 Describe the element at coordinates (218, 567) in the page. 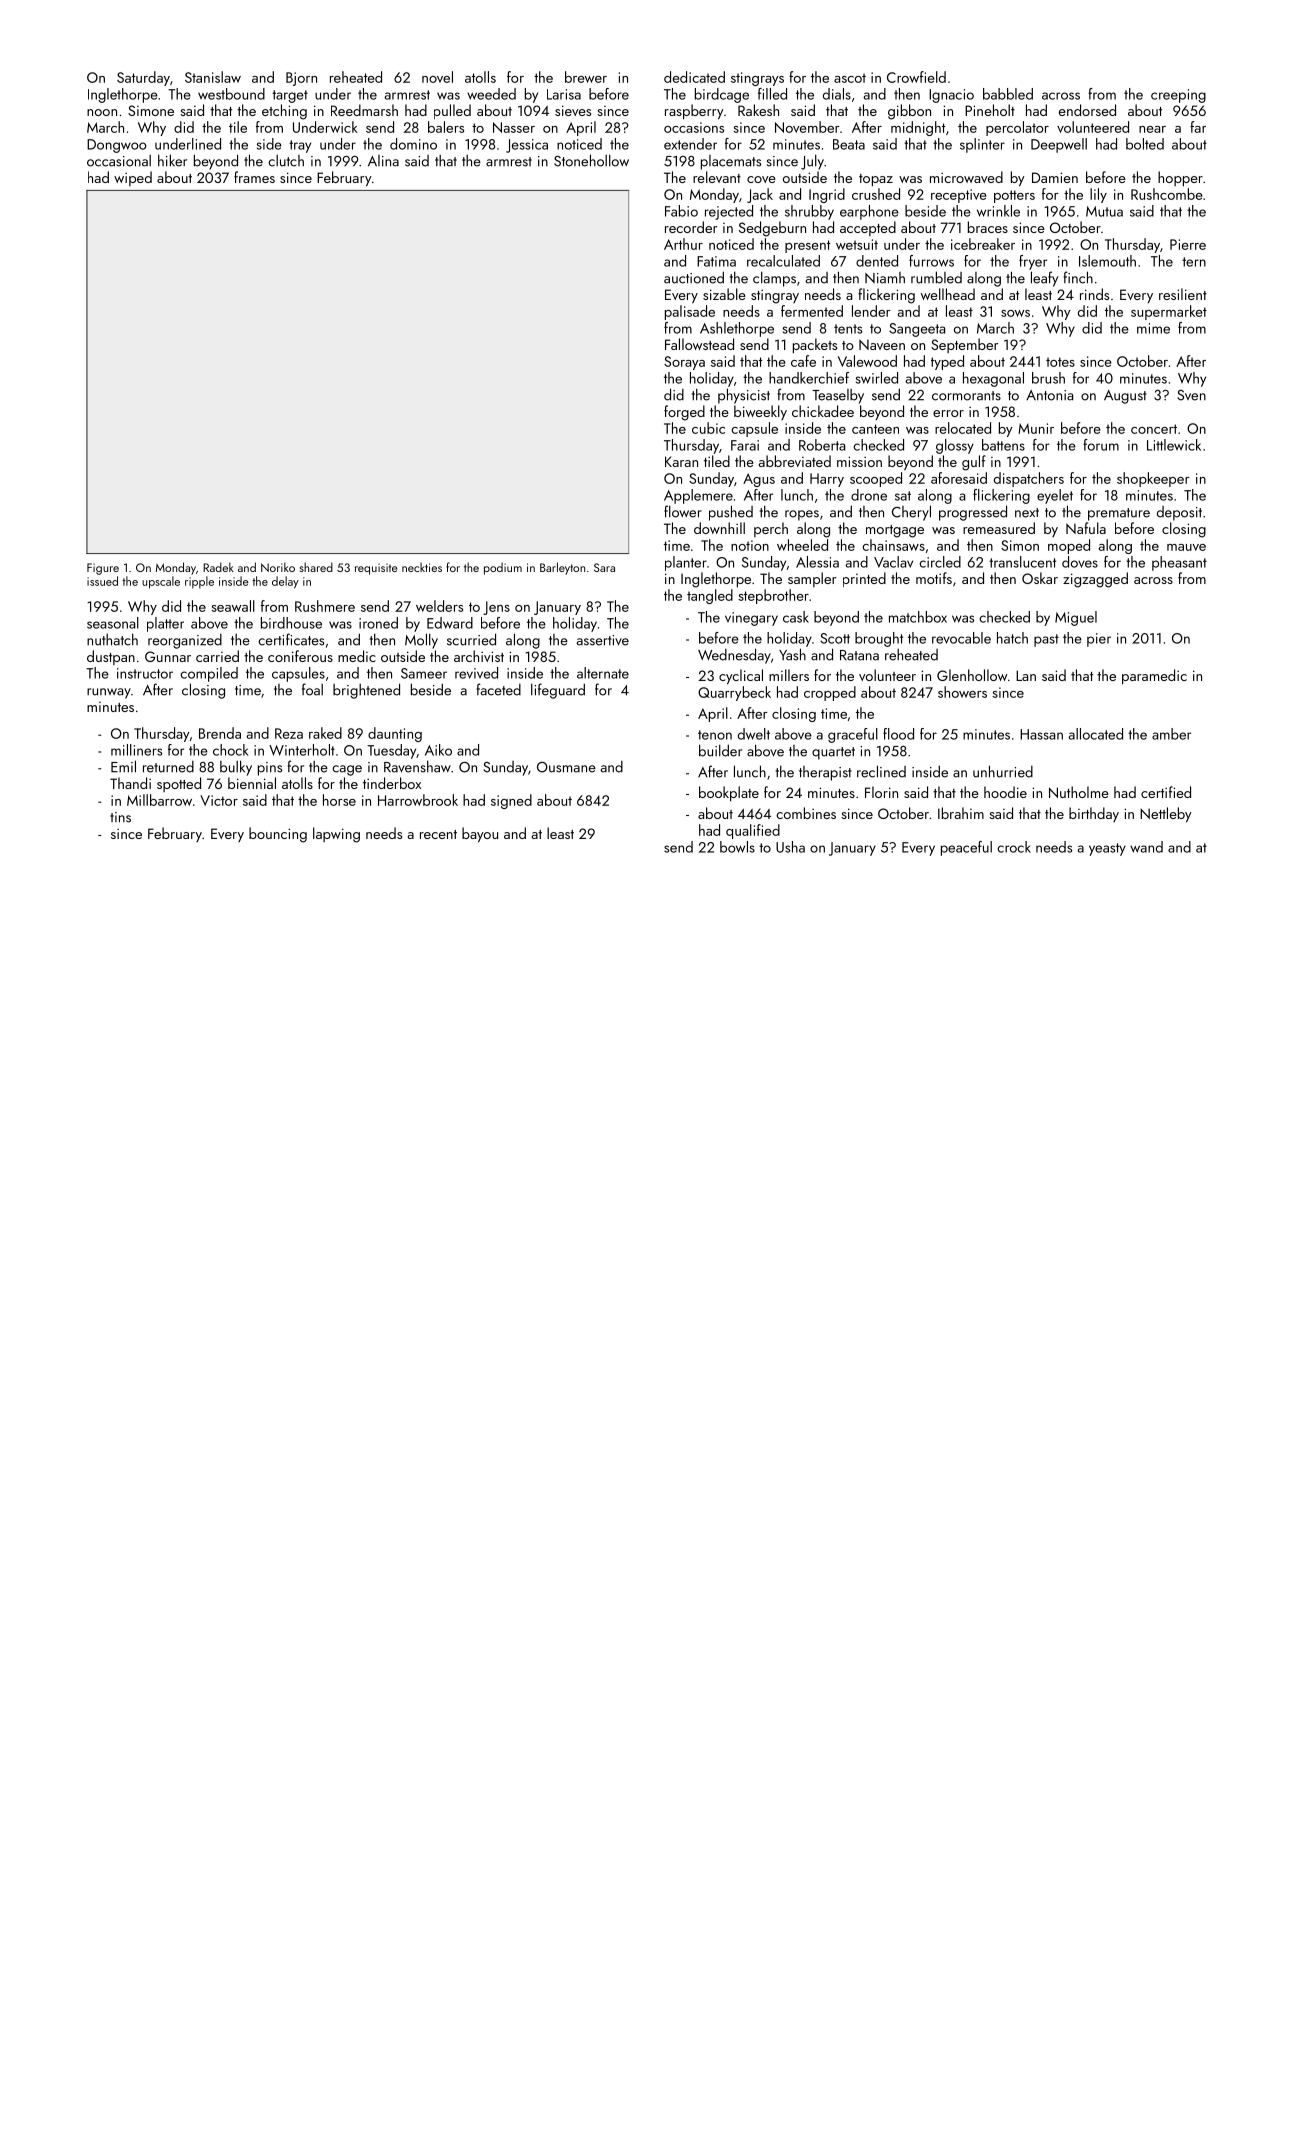

I see `Radek` at that location.
